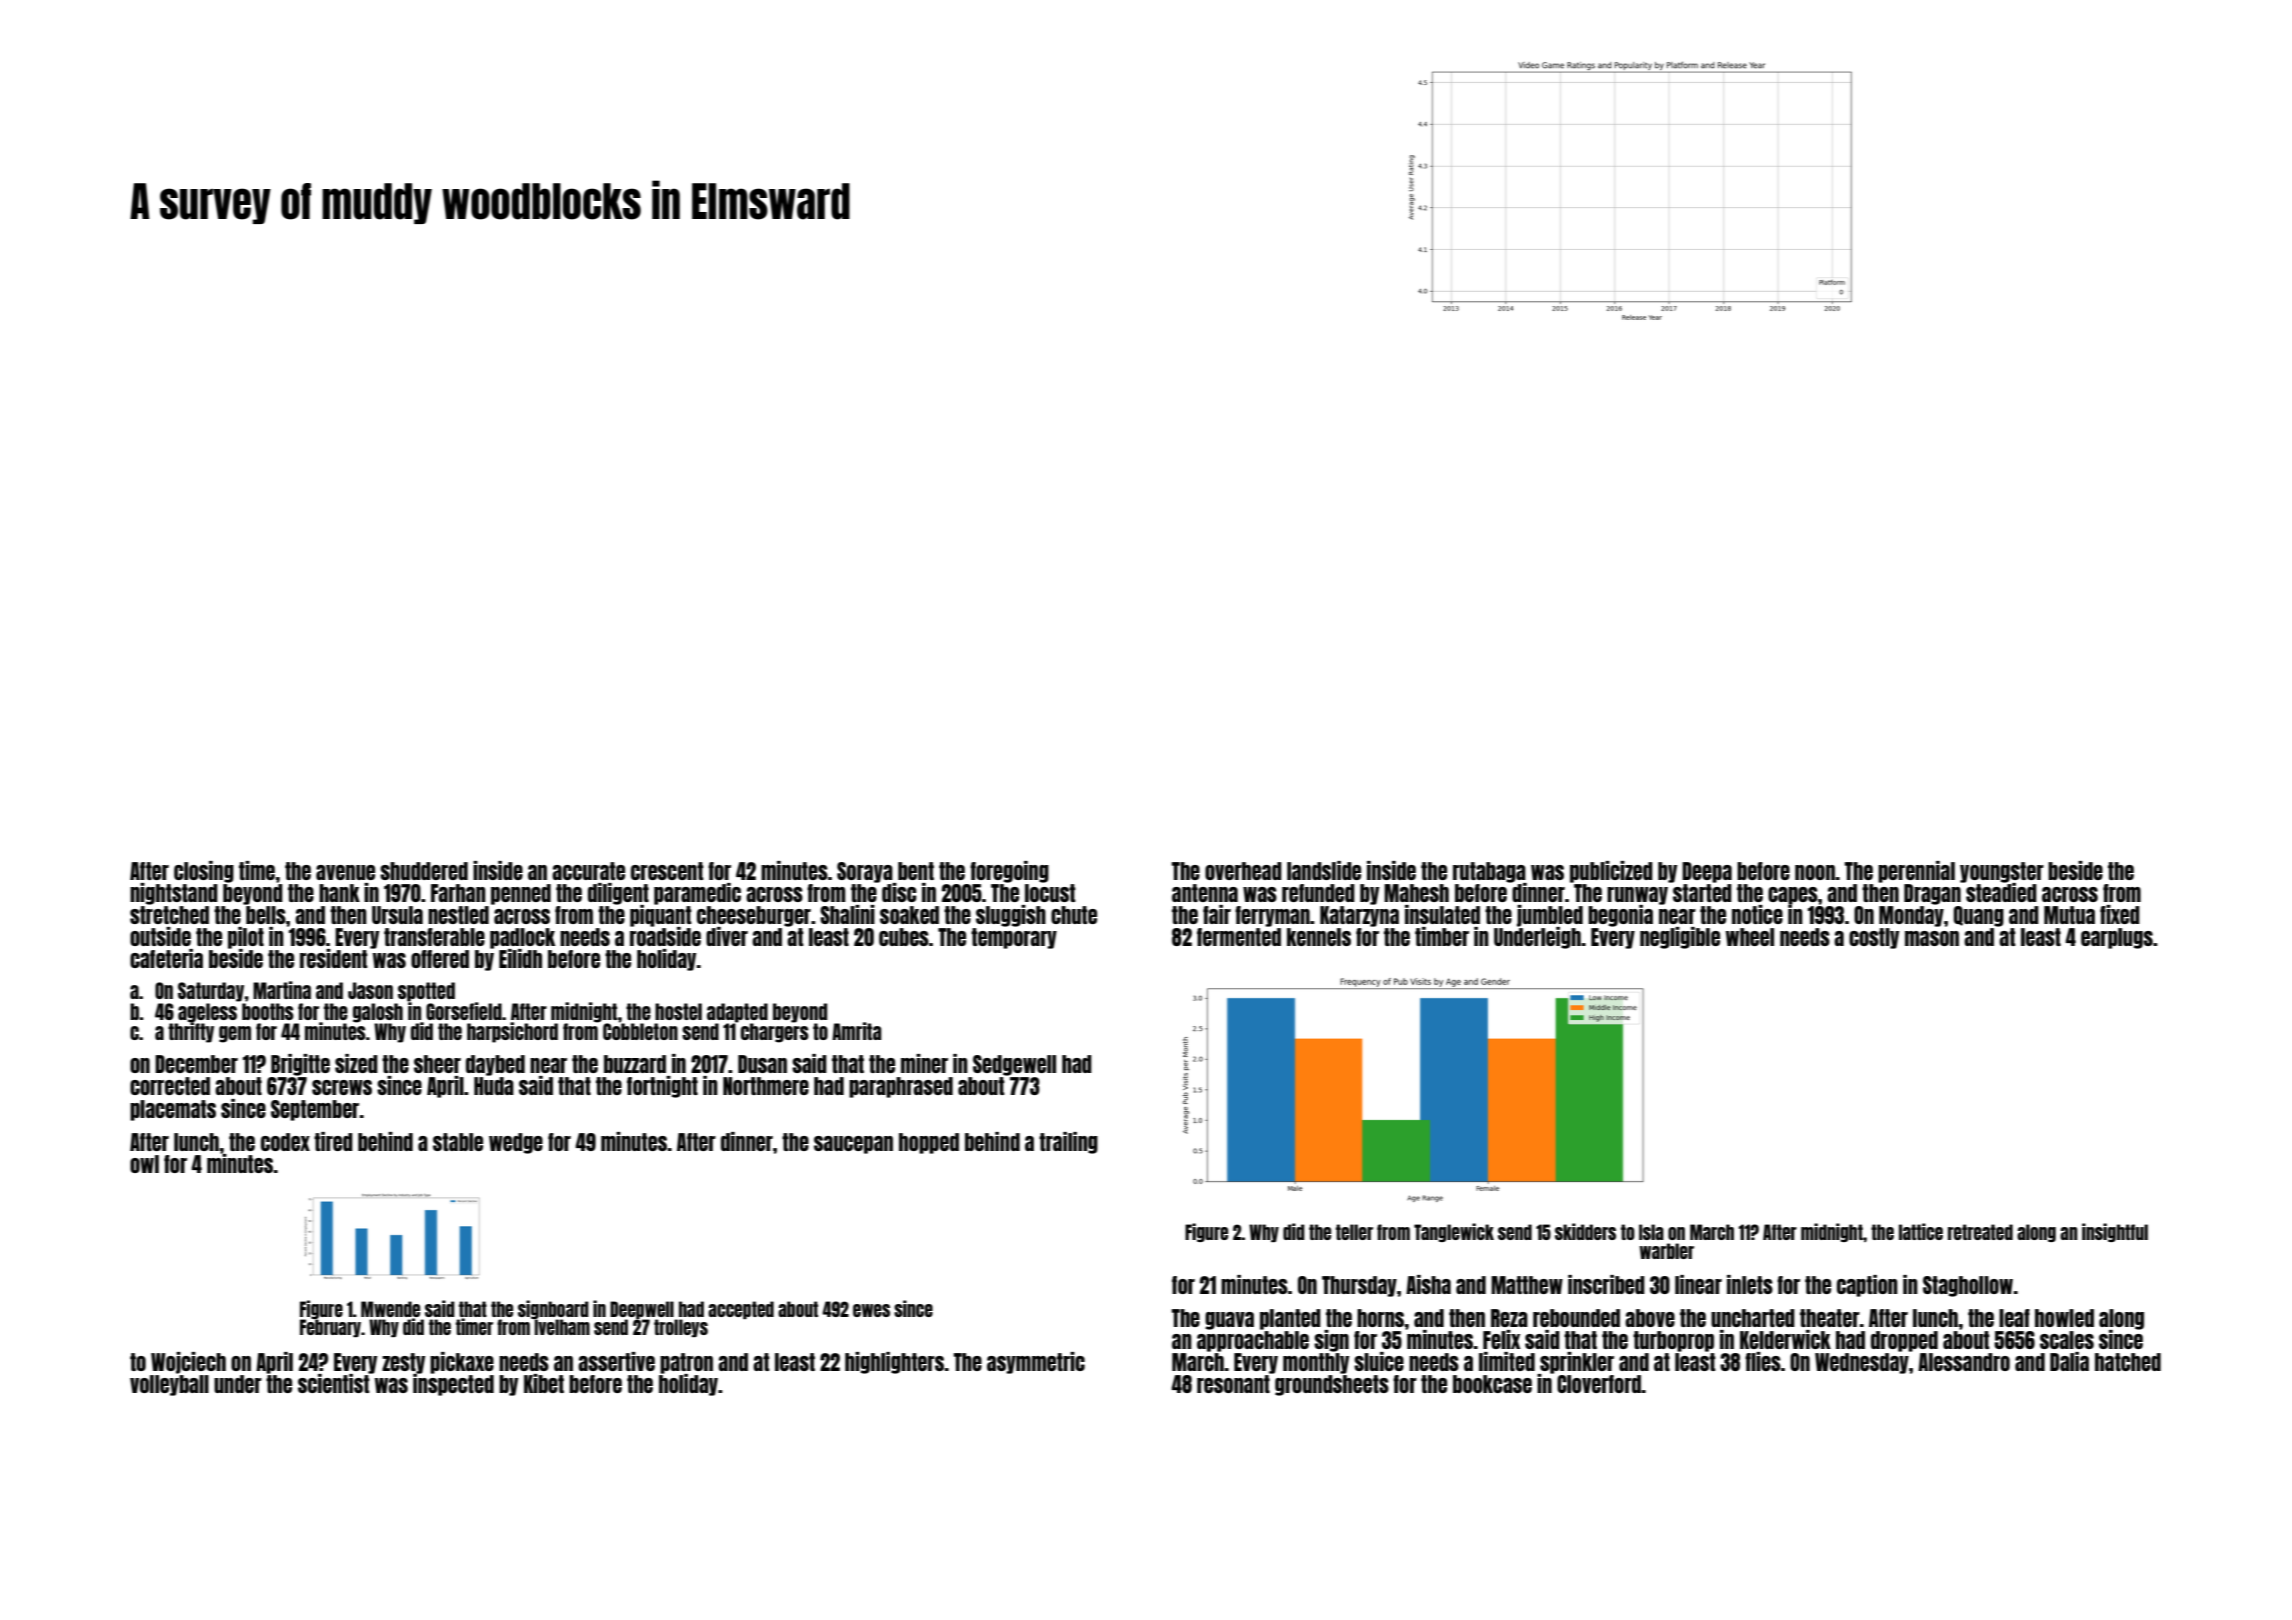  I want to click on trailing, so click(1068, 1143).
